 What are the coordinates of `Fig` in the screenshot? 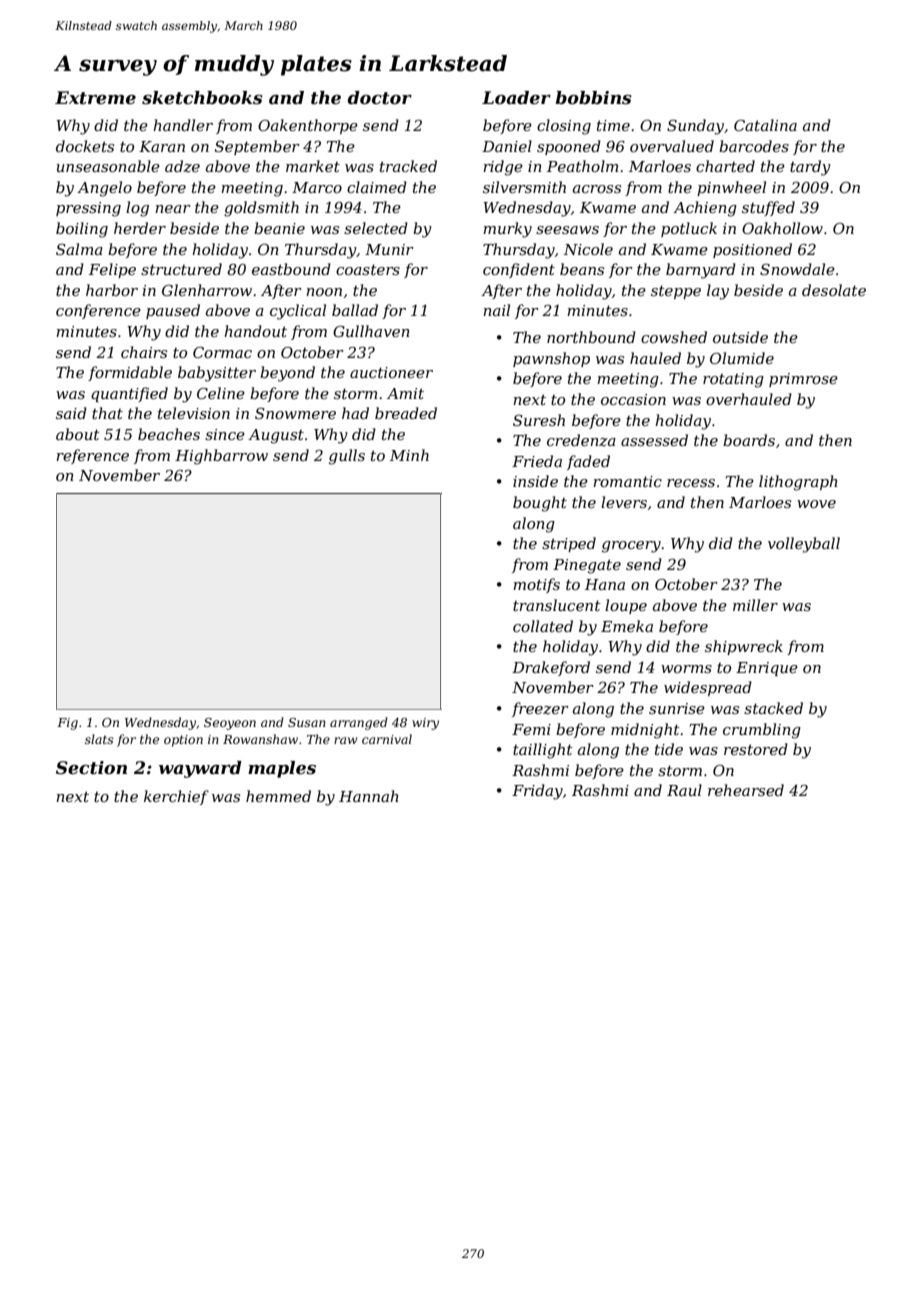 It's located at (67, 724).
